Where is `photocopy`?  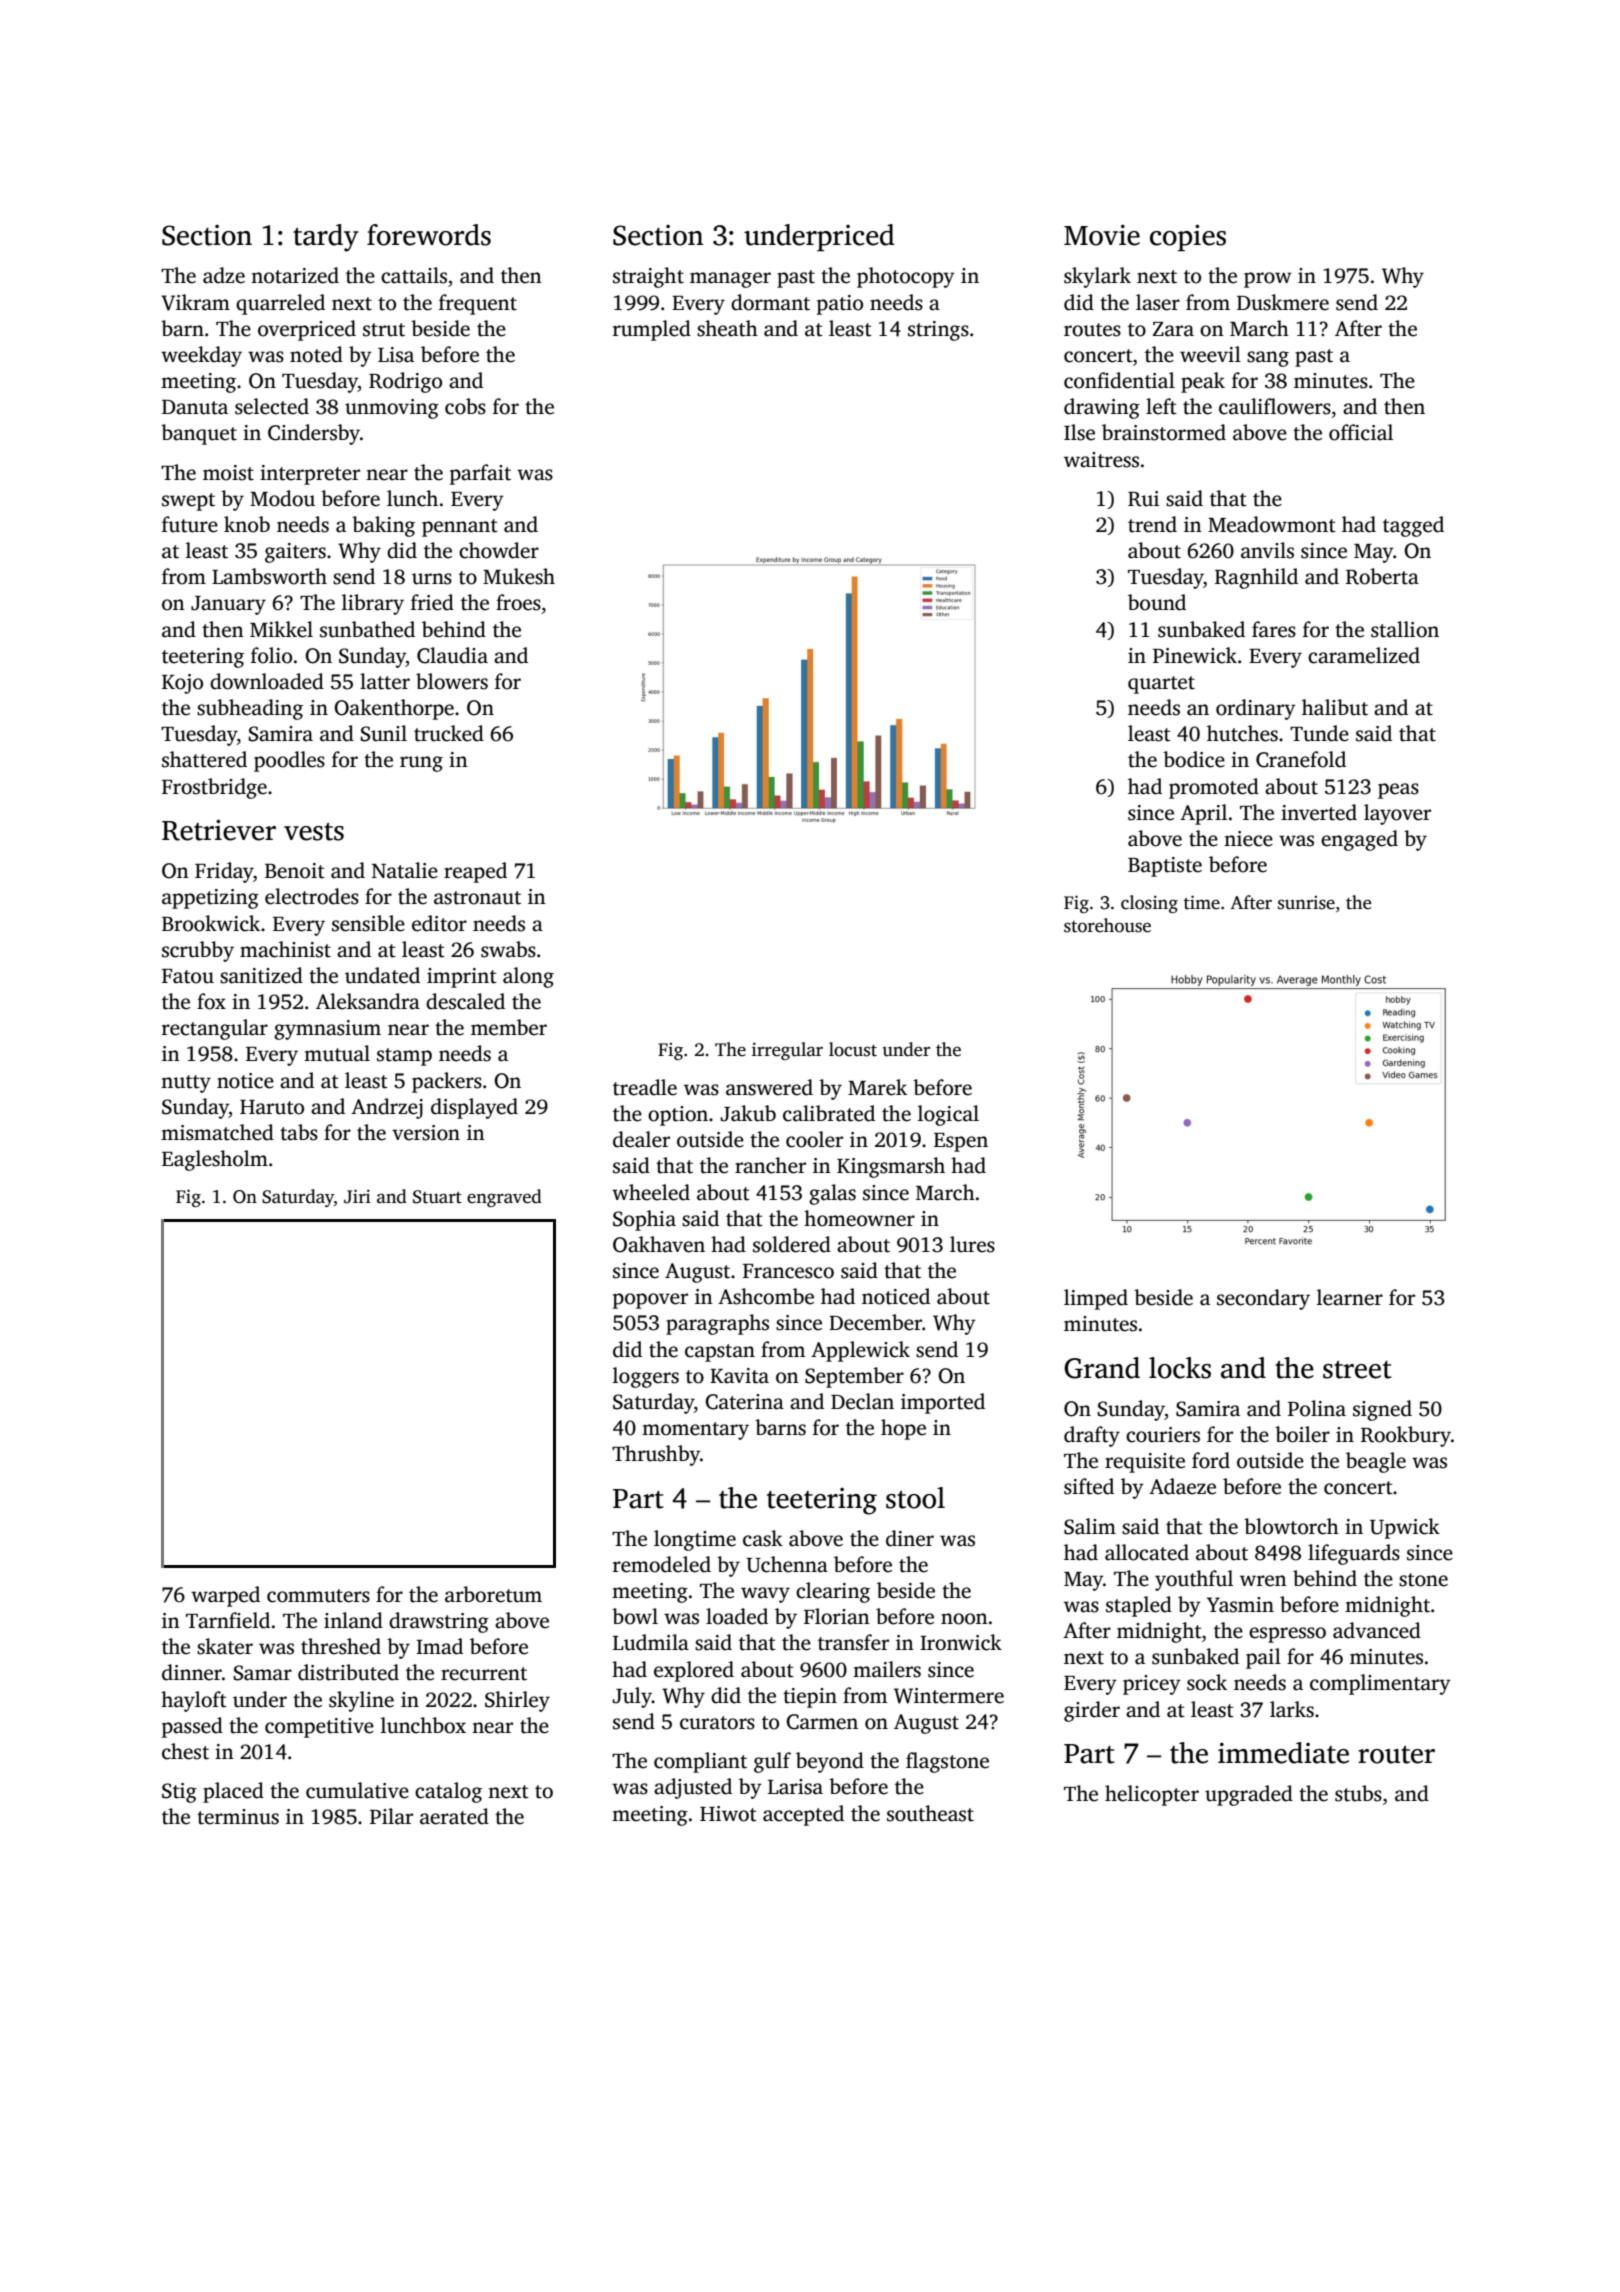 photocopy is located at coordinates (906, 277).
